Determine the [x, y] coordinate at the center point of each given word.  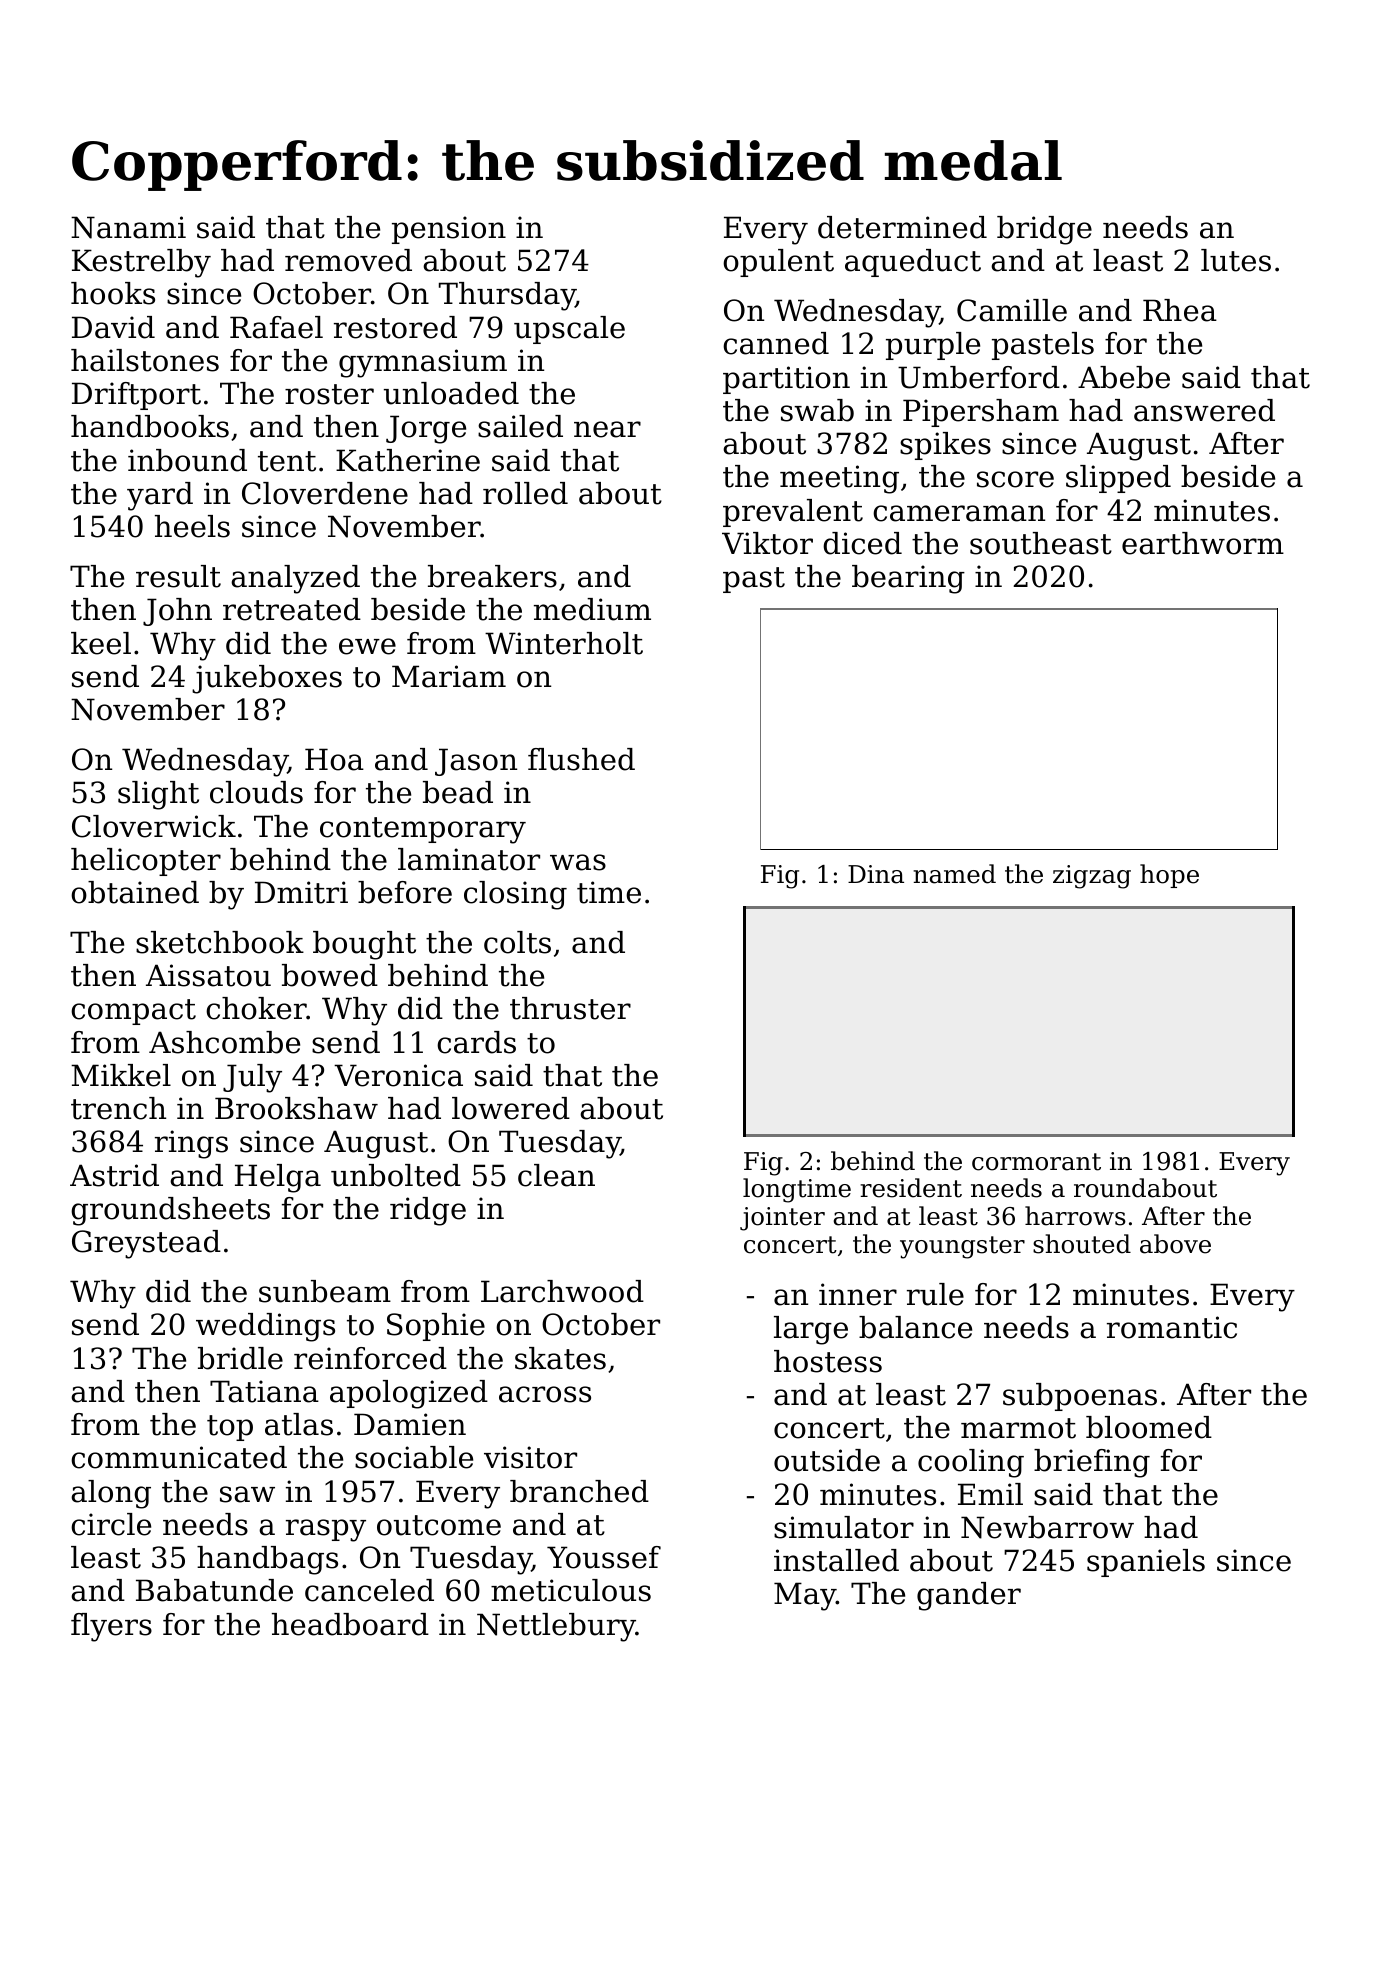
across [545, 1394]
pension [449, 230]
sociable [414, 1457]
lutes [1236, 260]
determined [902, 227]
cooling [971, 1463]
